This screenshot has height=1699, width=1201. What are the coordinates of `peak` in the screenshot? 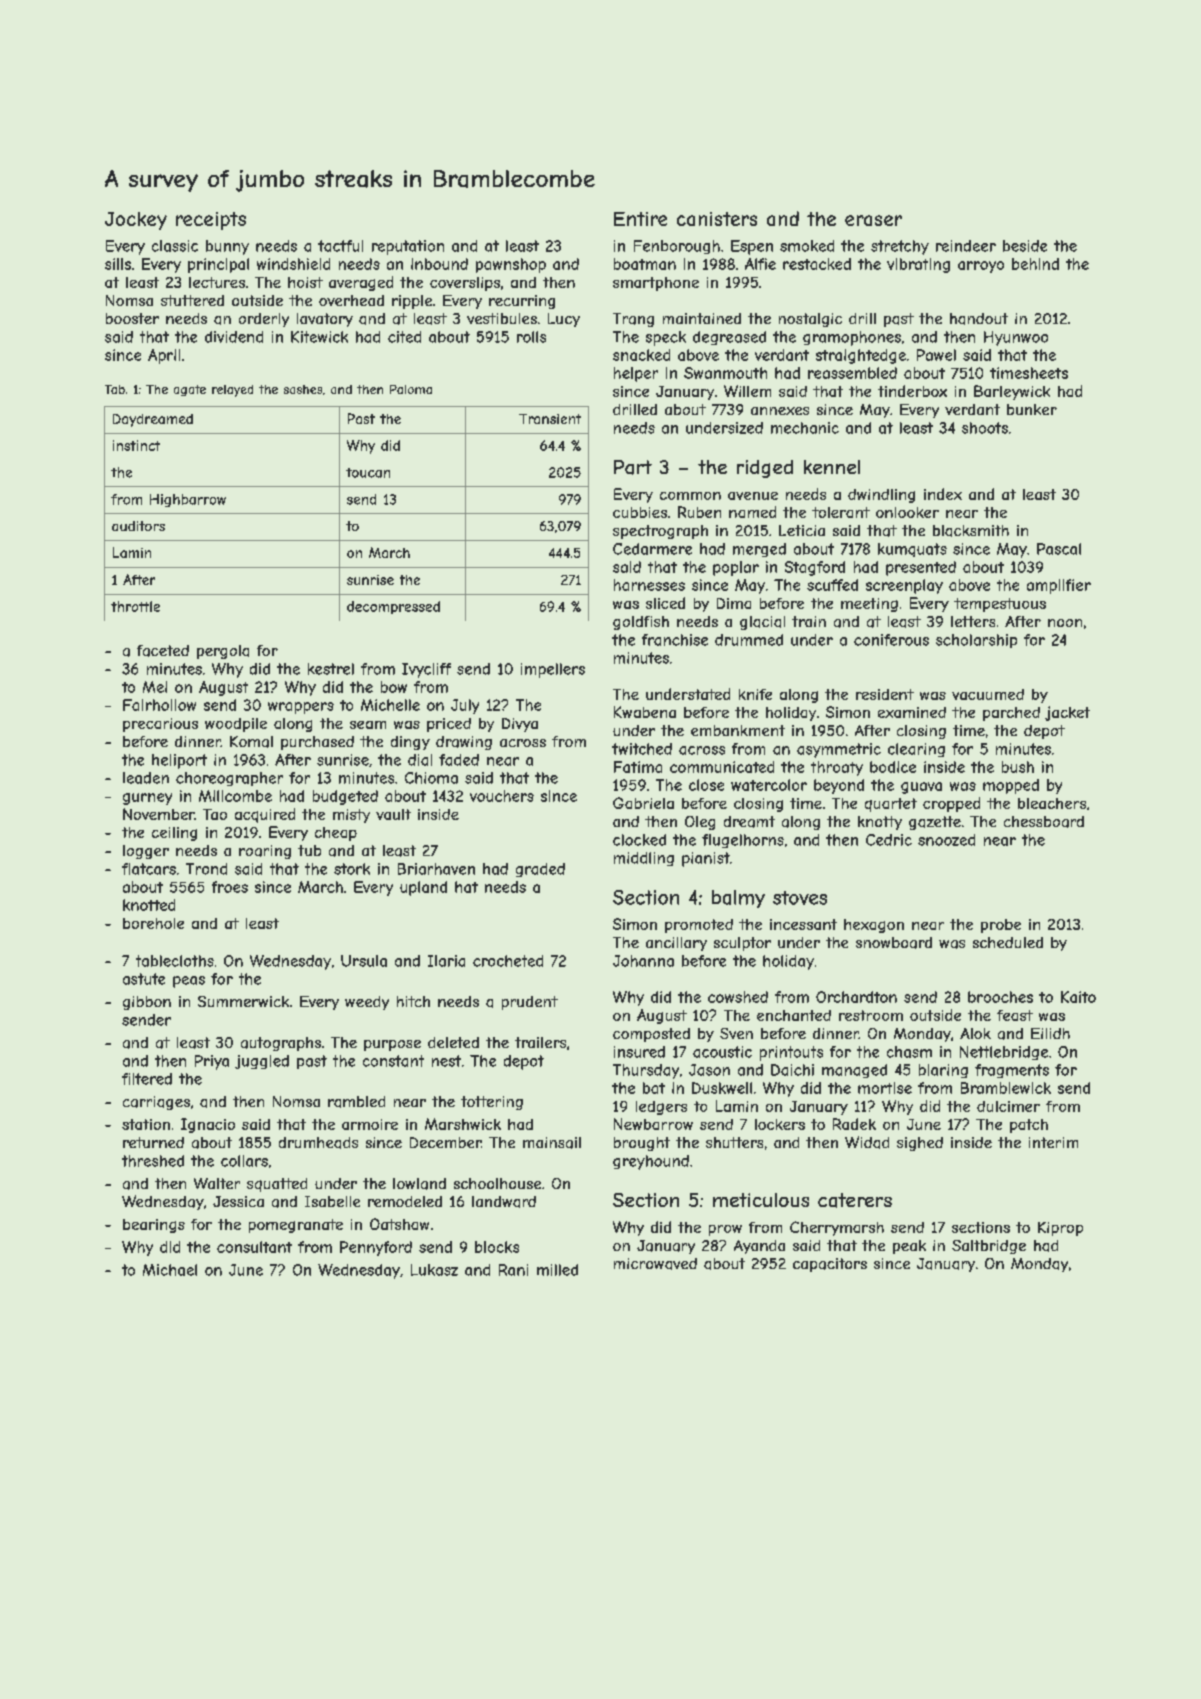 It's located at (909, 1247).
